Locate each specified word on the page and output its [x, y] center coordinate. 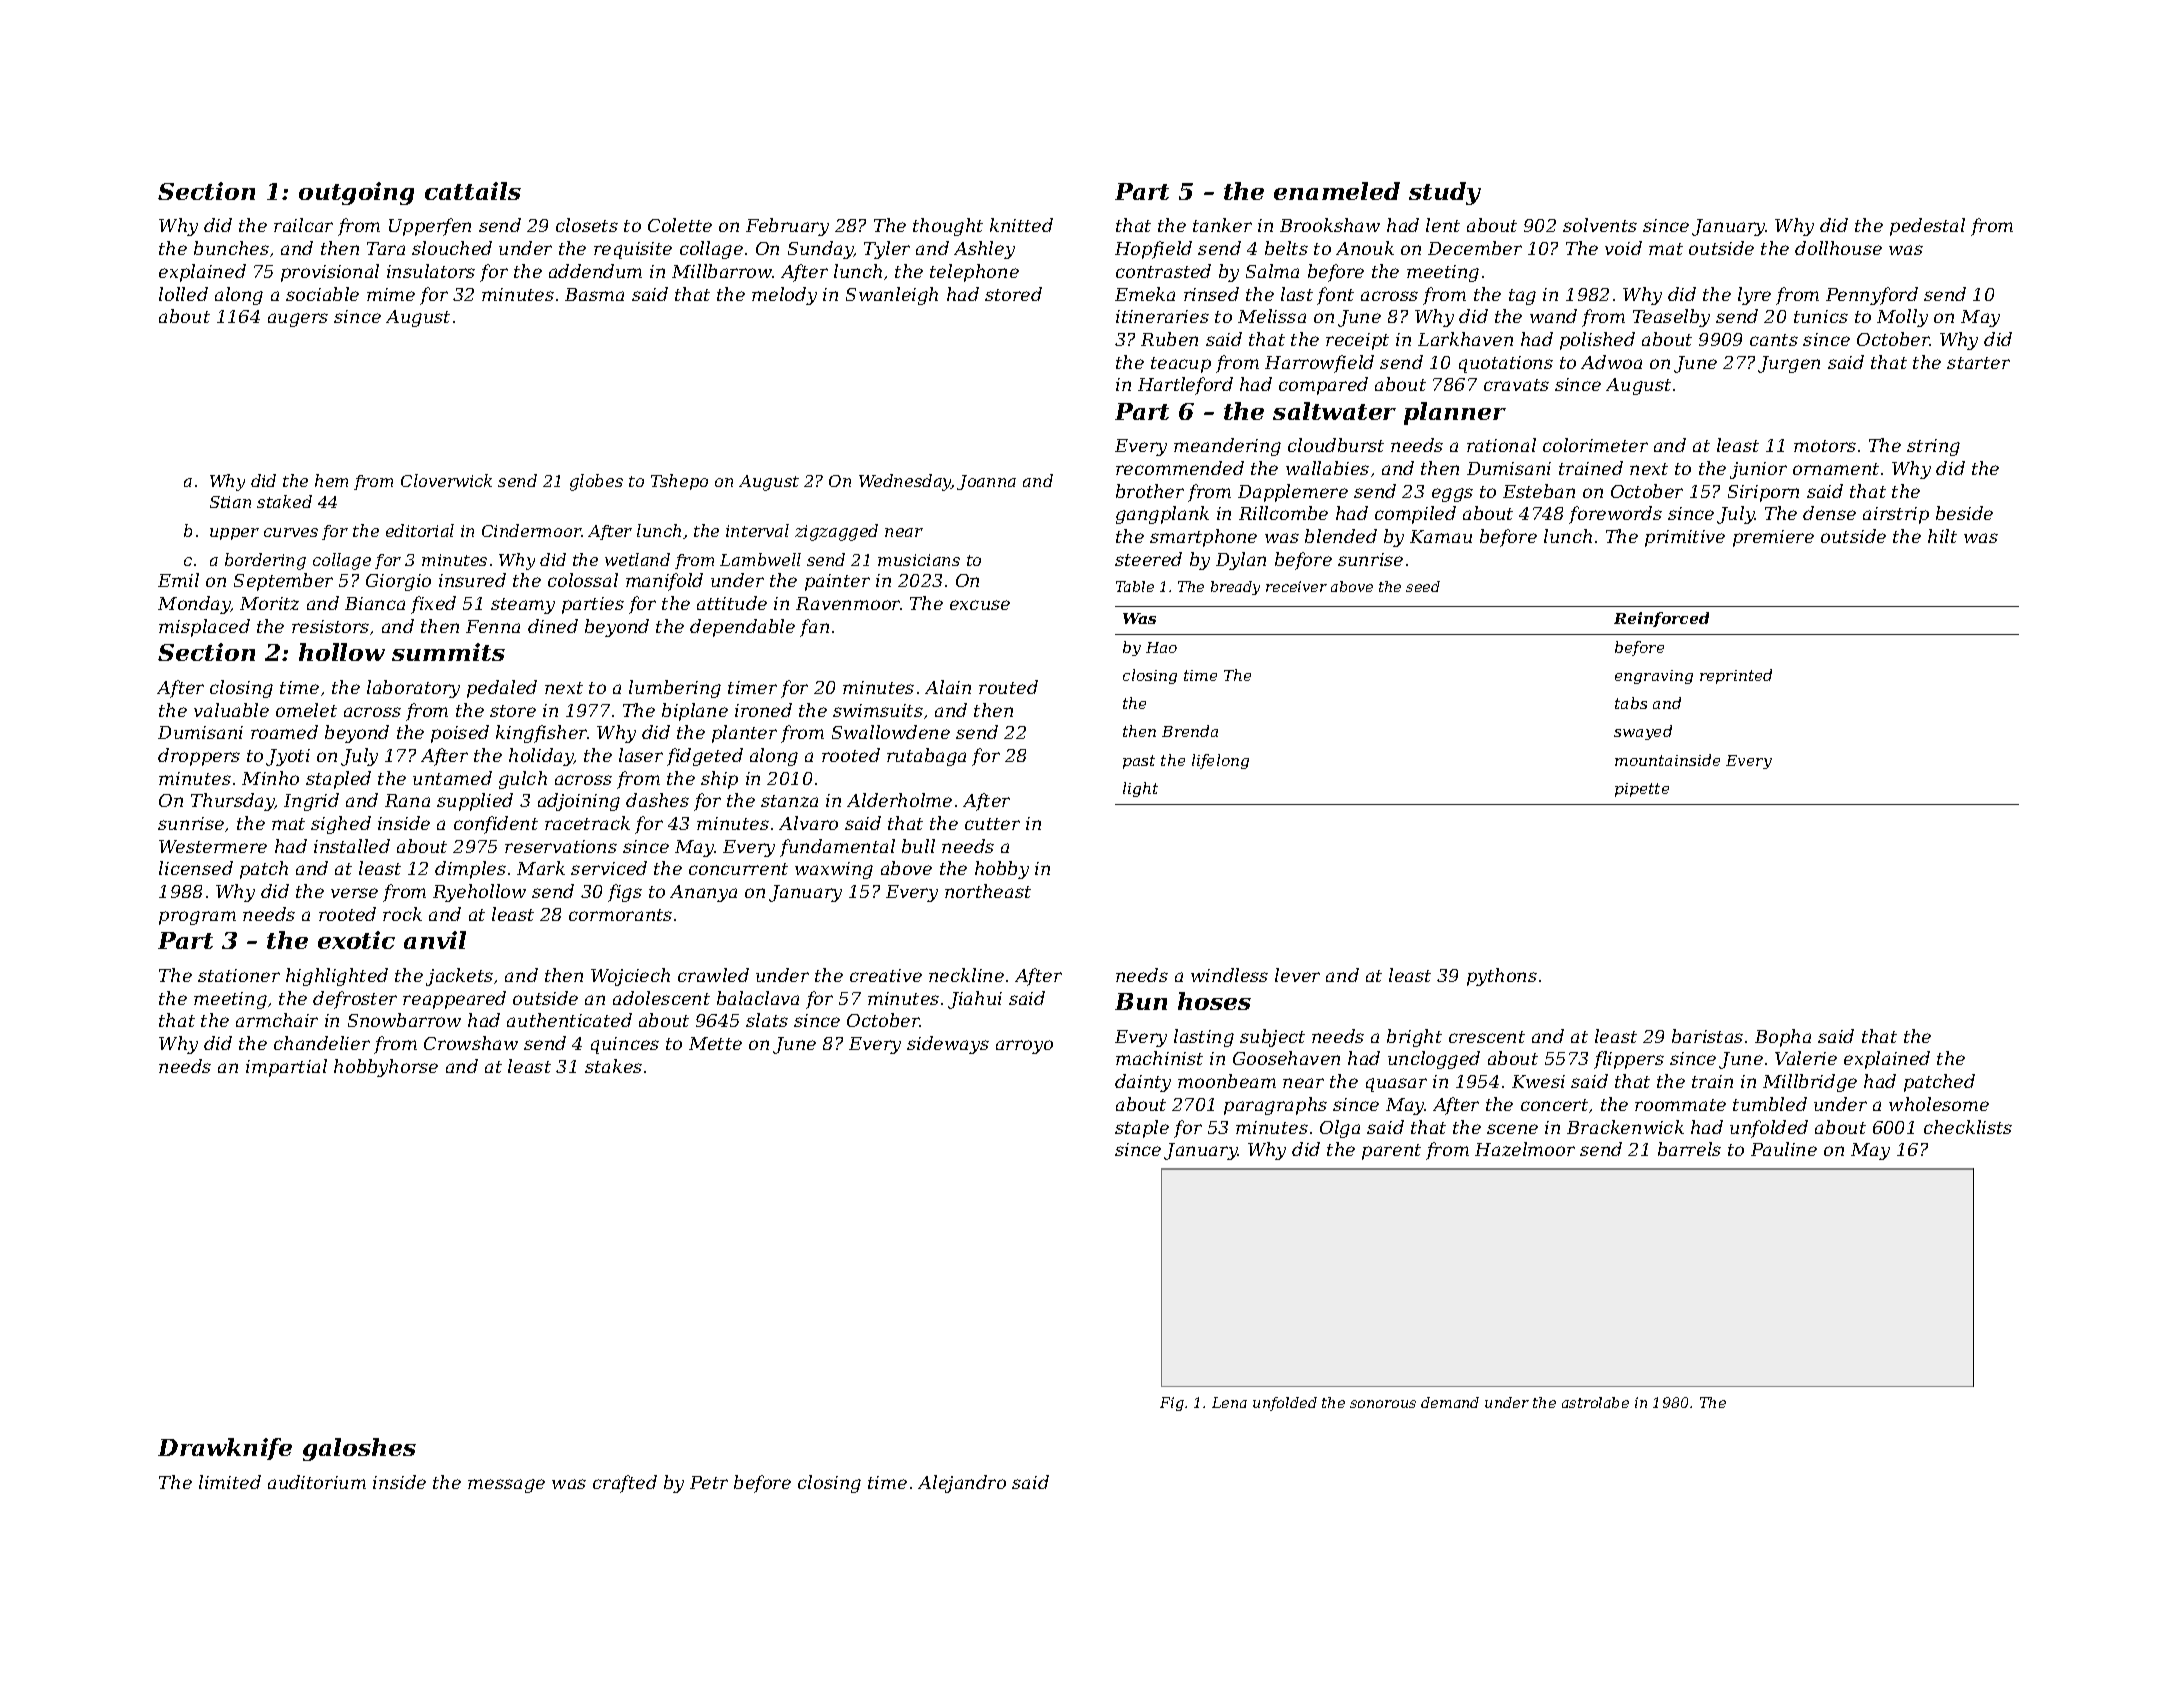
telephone [974, 273]
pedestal [1927, 227]
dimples [470, 870]
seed [1423, 586]
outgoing [356, 193]
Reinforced [1661, 619]
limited [230, 1482]
